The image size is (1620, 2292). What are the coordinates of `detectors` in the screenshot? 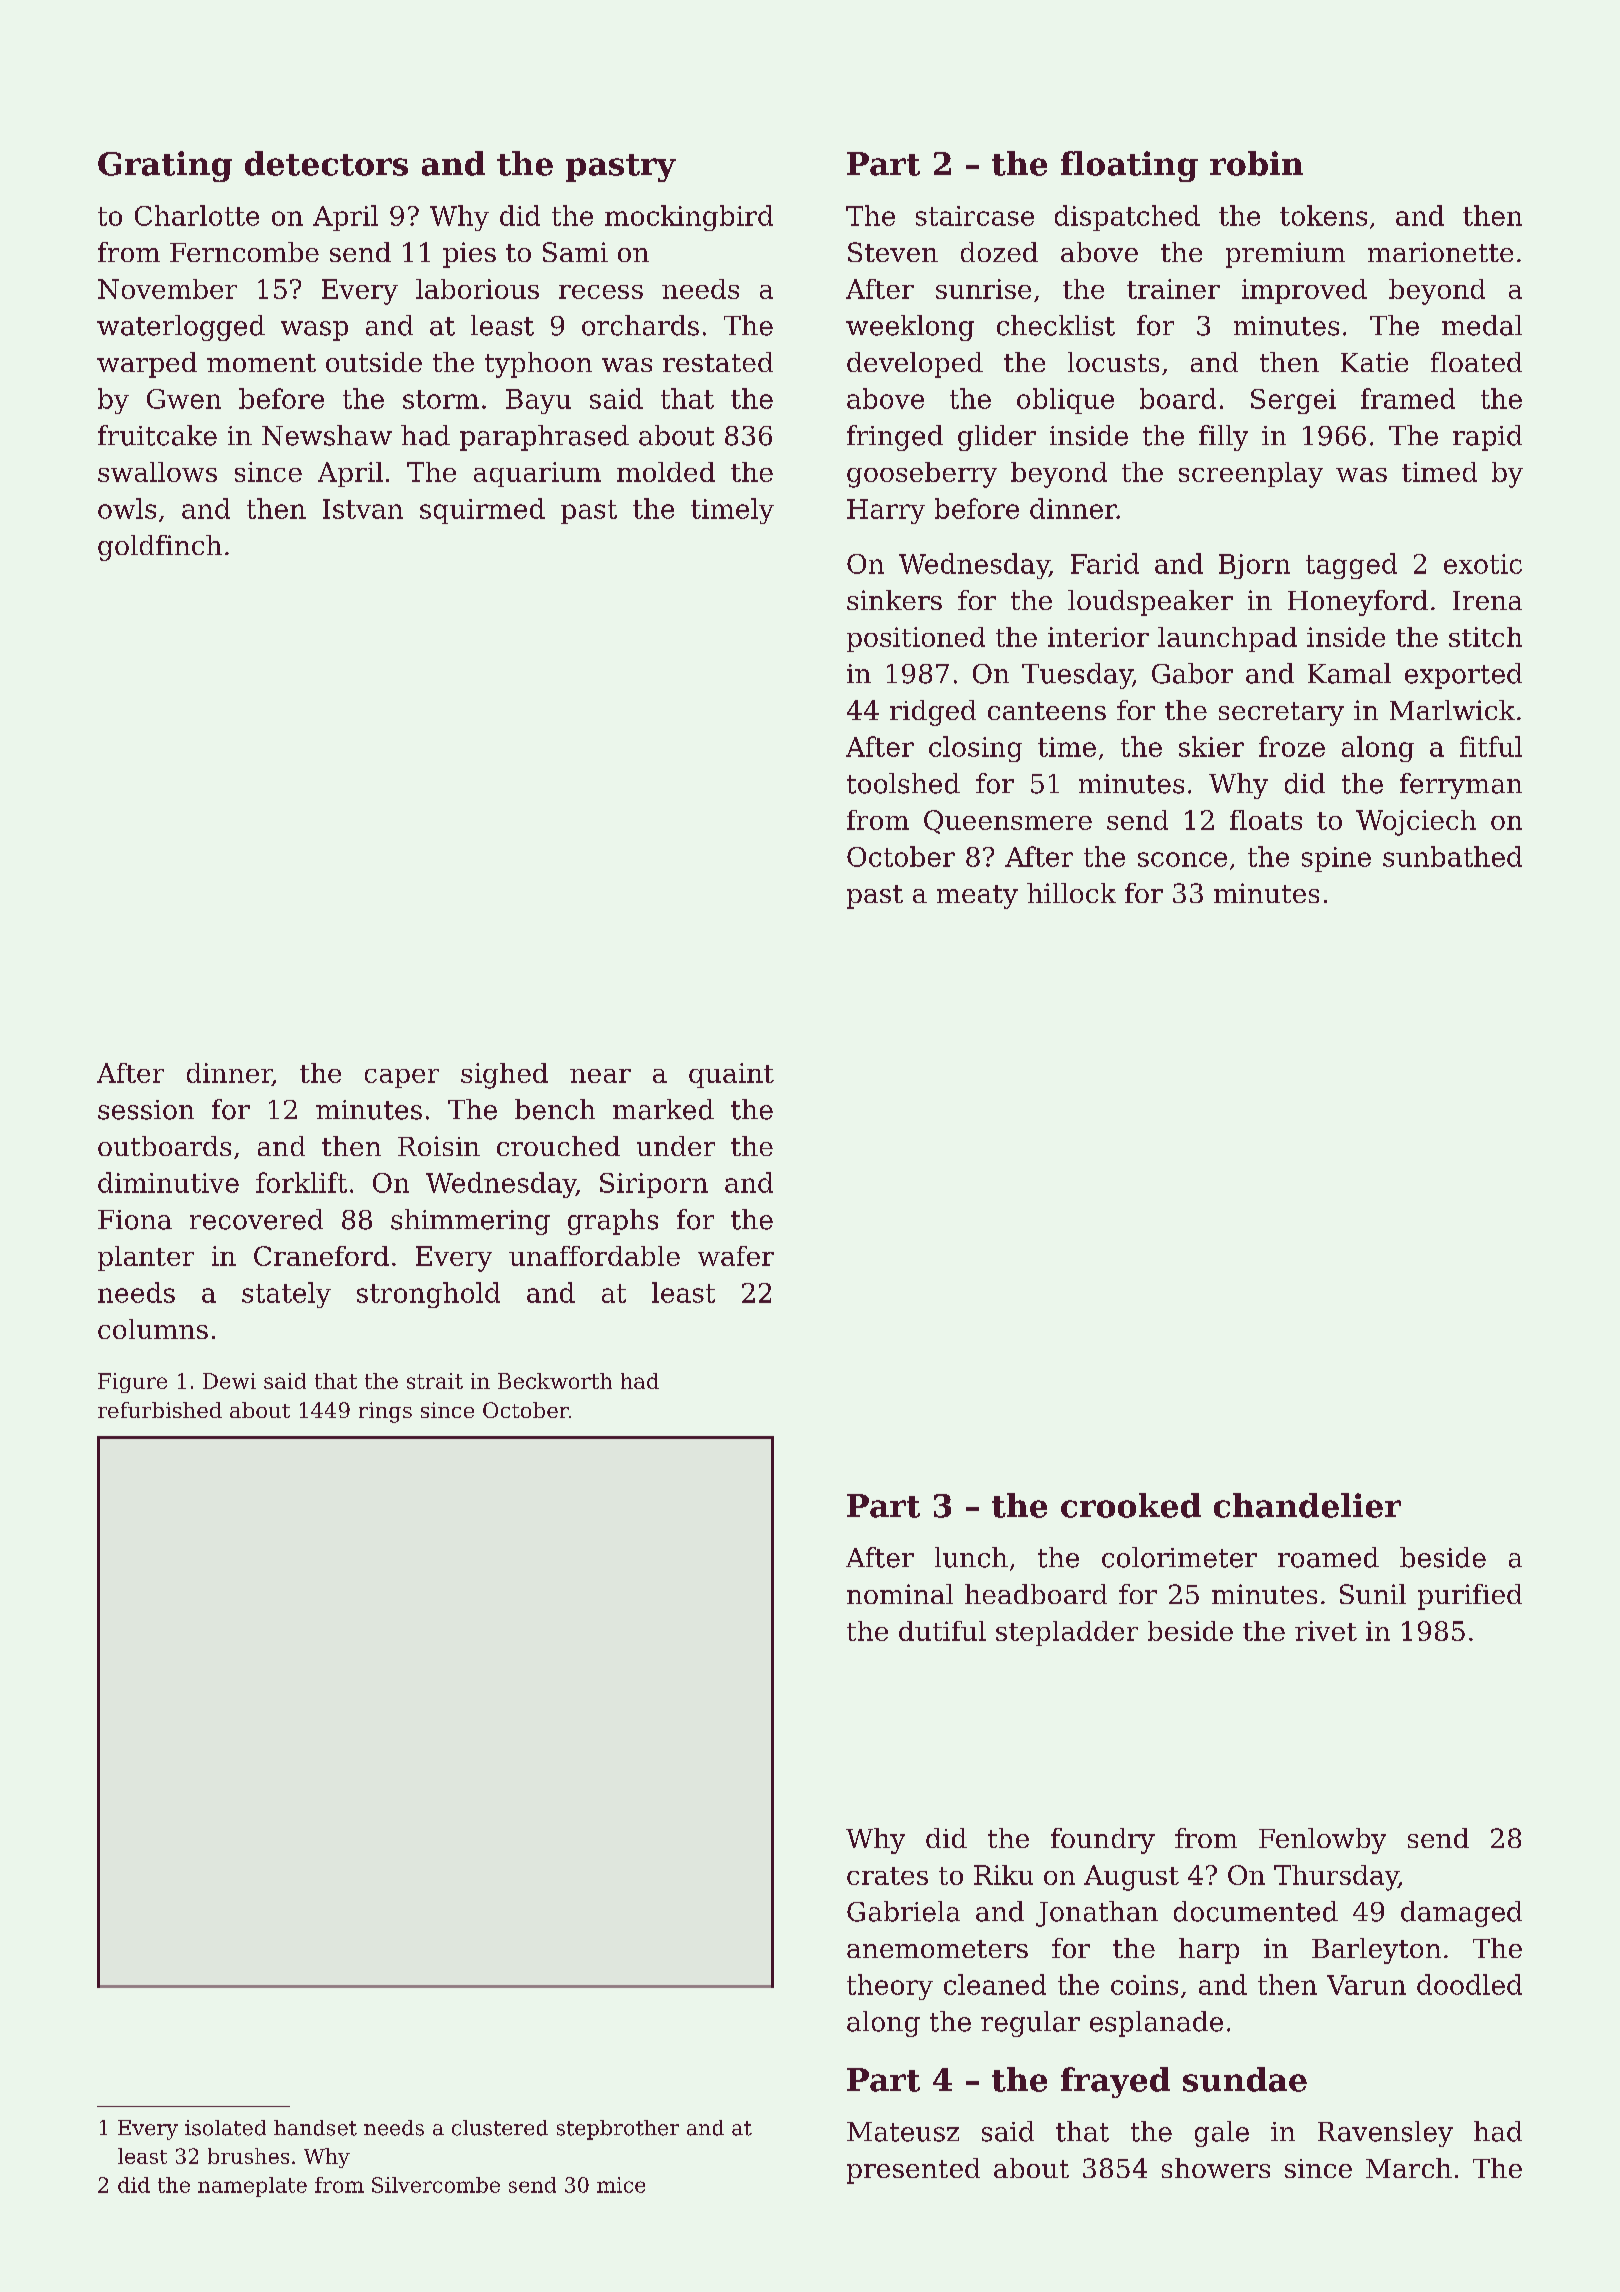 It's located at (326, 163).
